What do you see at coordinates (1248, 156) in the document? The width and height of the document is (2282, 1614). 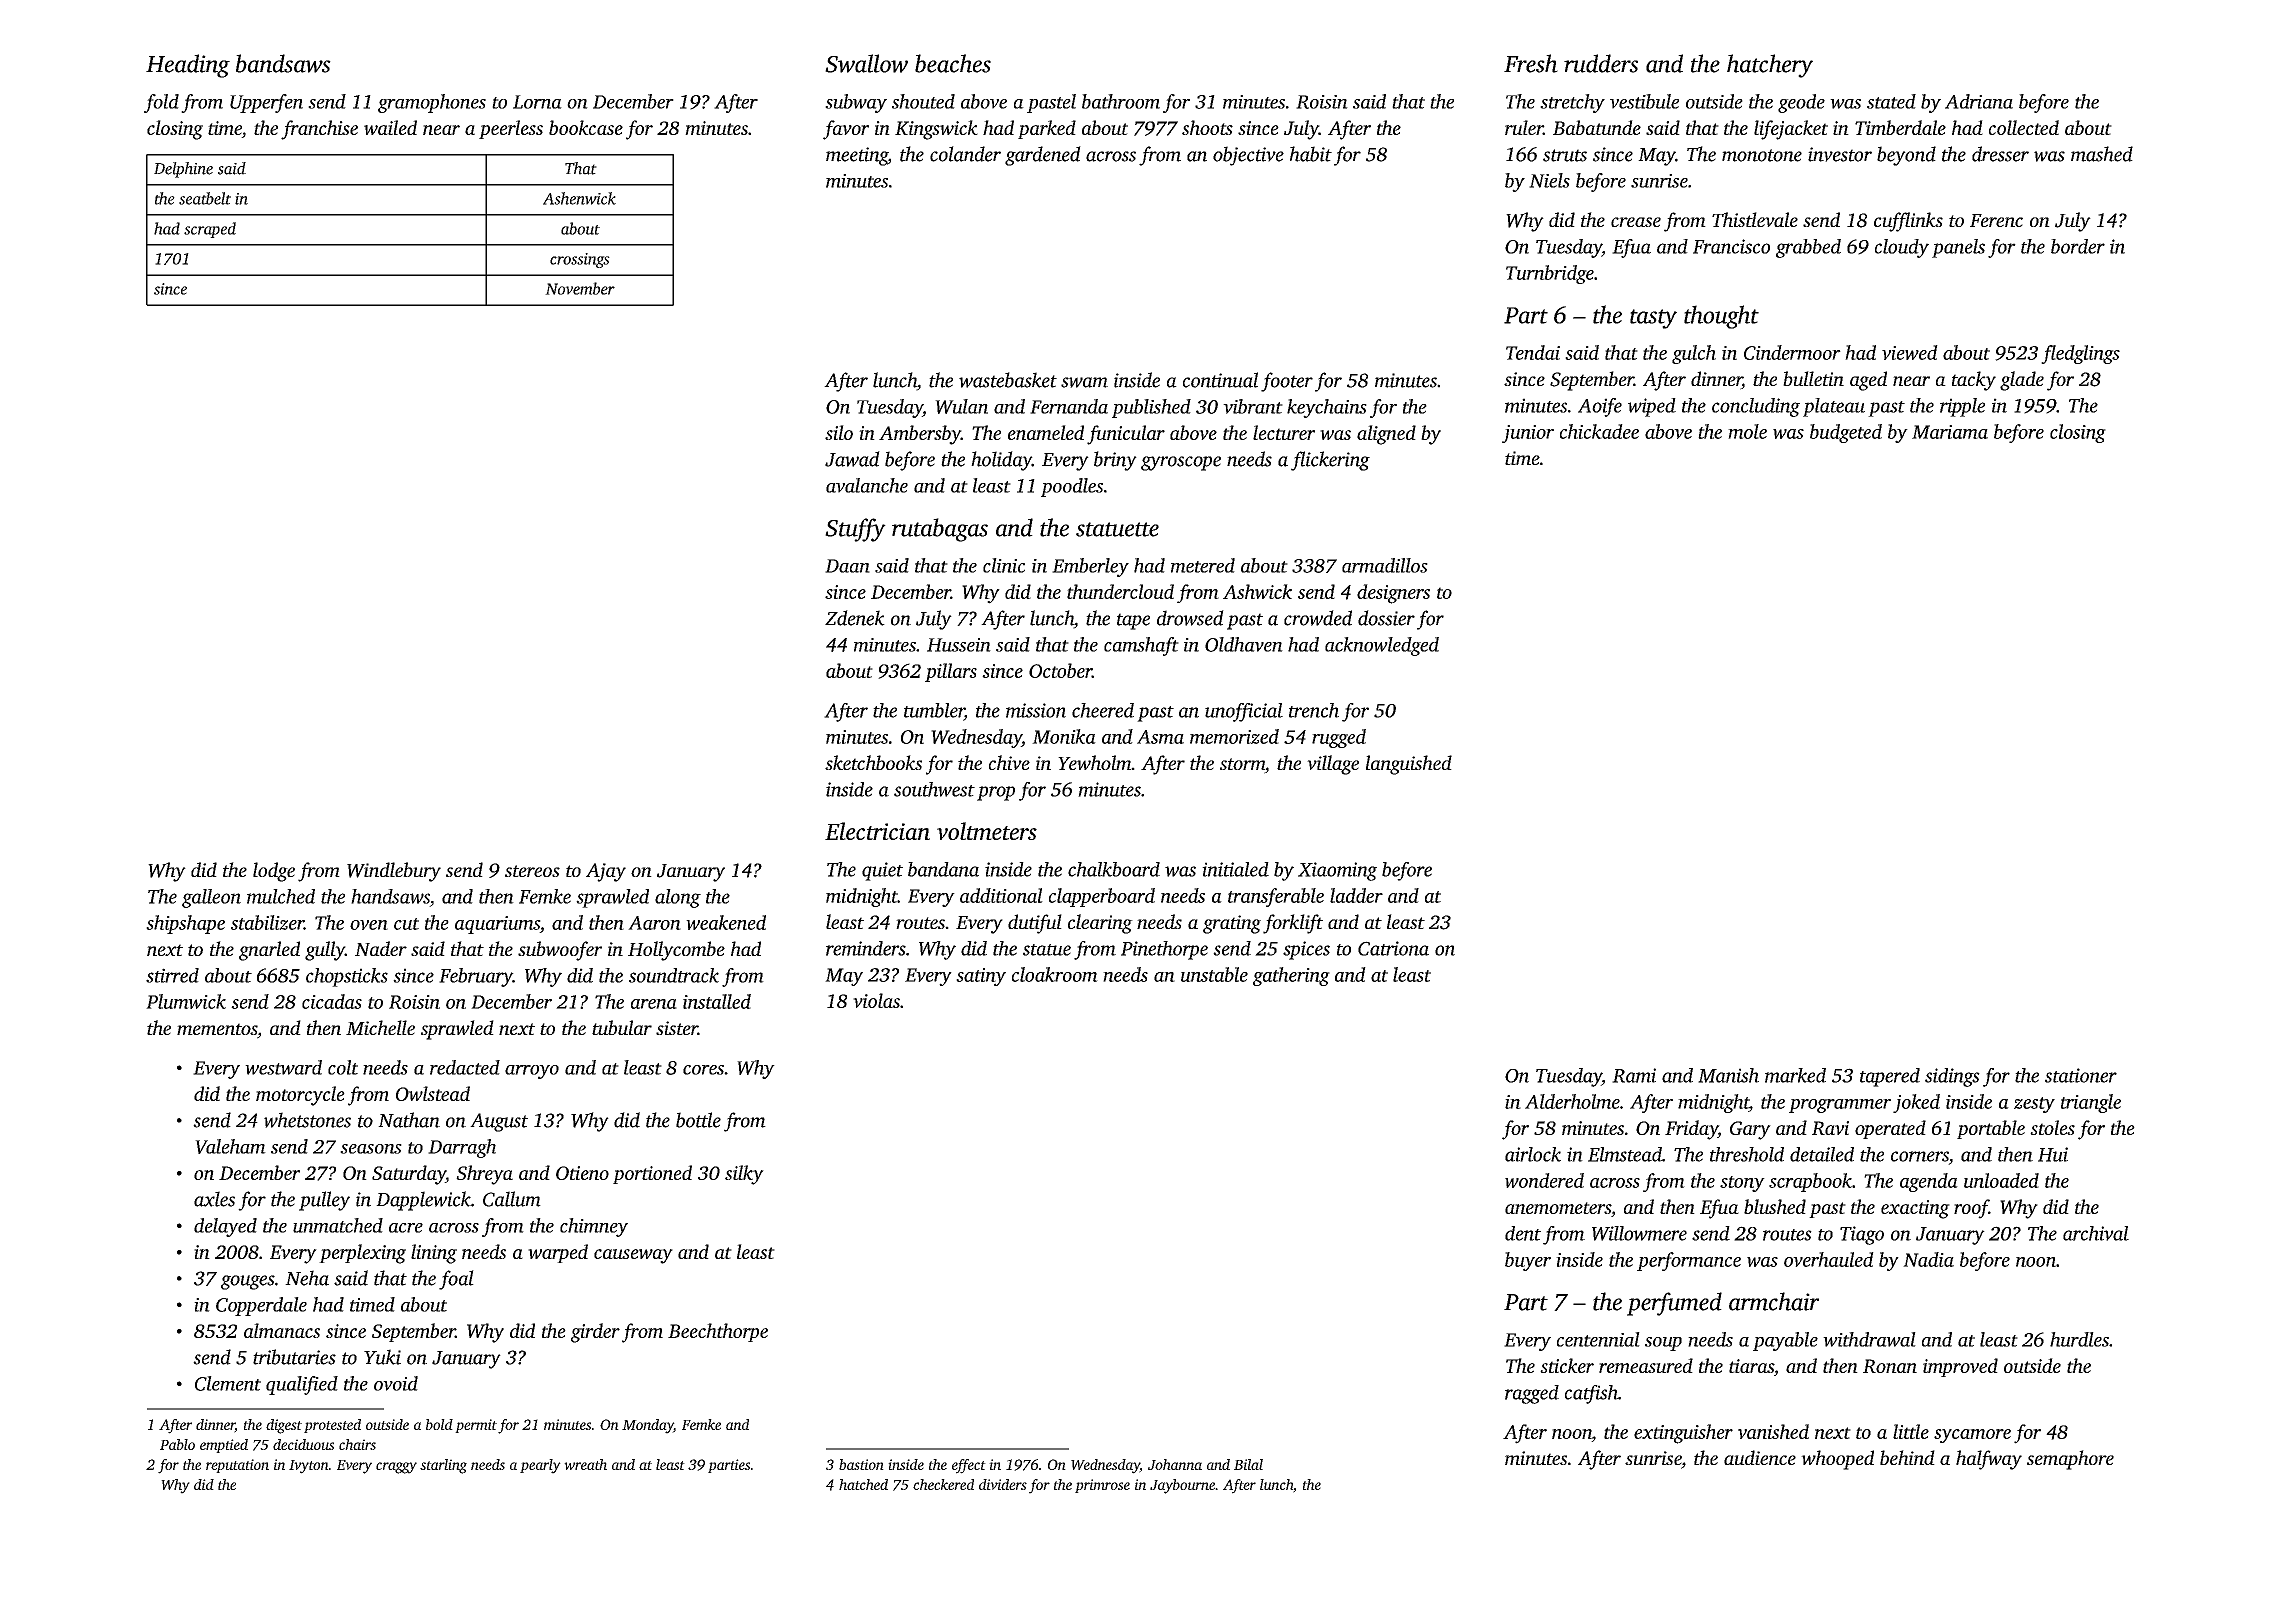 I see `objective` at bounding box center [1248, 156].
